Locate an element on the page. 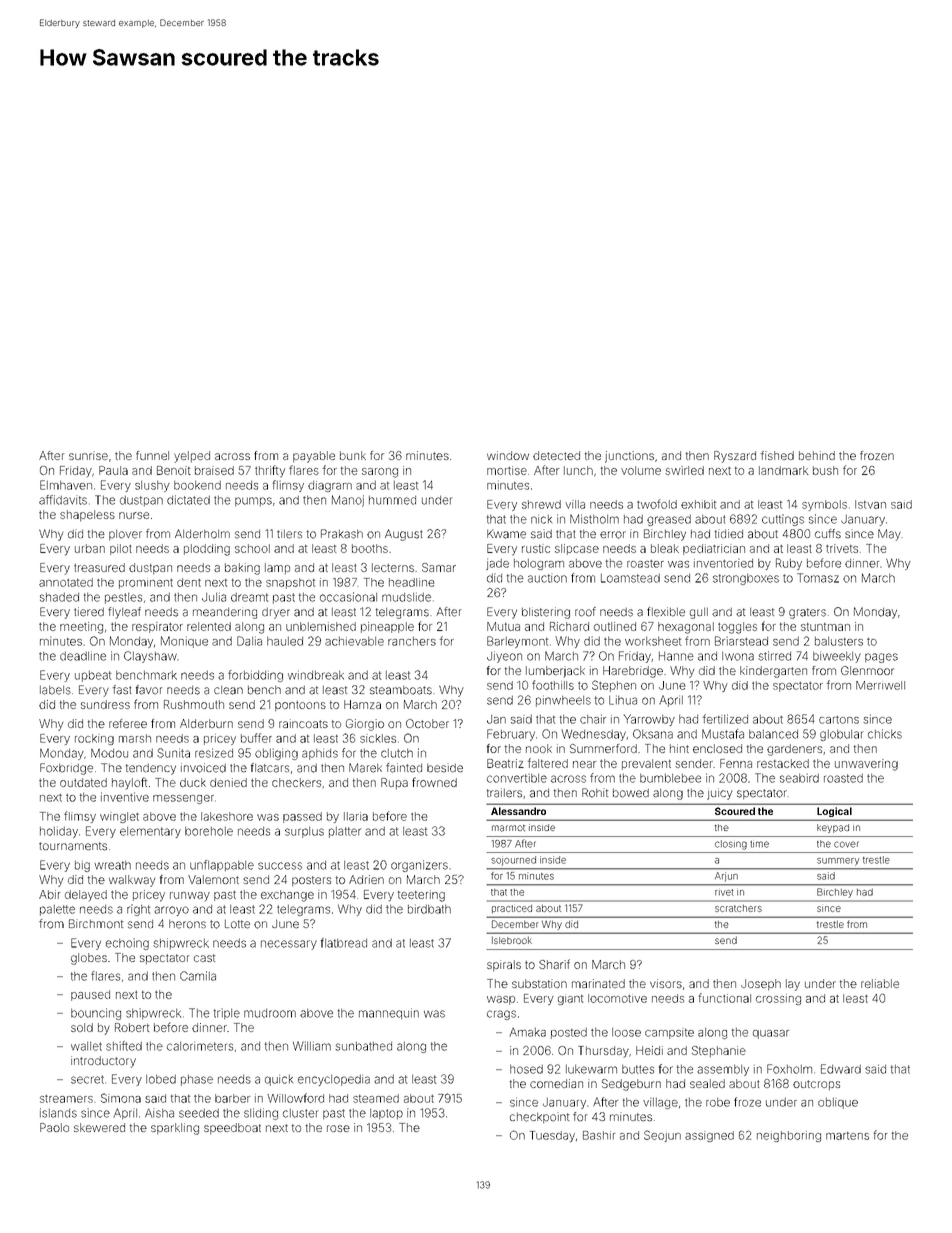  seeded is located at coordinates (199, 1113).
